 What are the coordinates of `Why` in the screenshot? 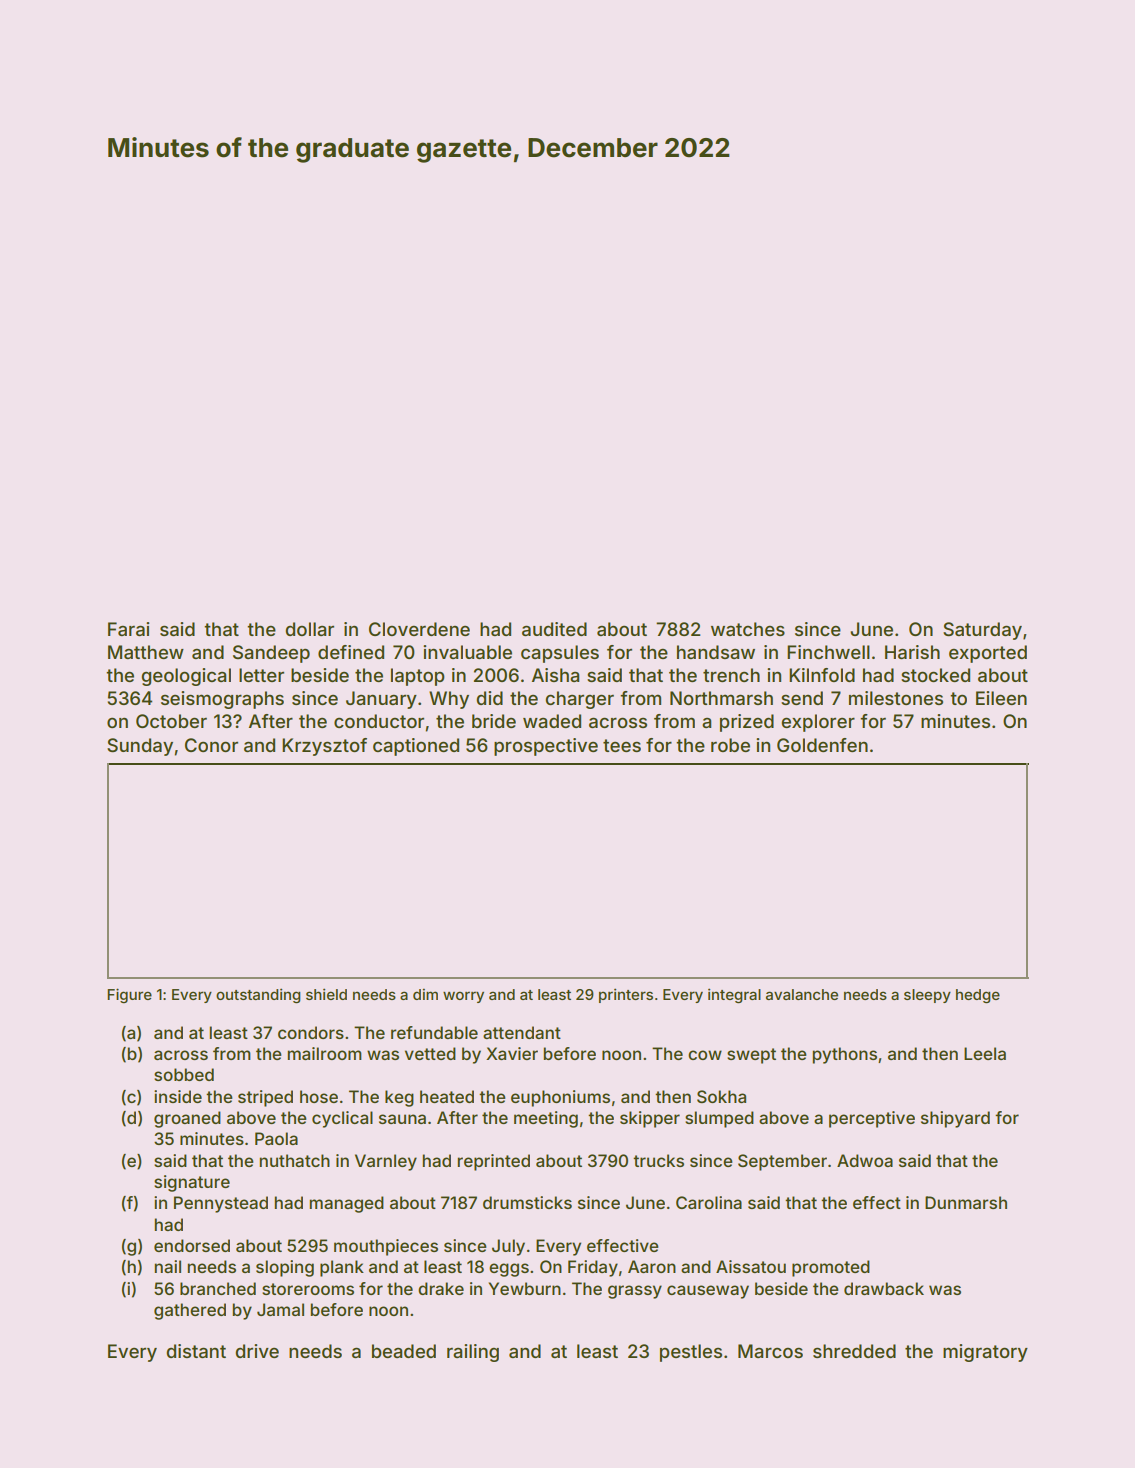 It's located at (449, 700).
